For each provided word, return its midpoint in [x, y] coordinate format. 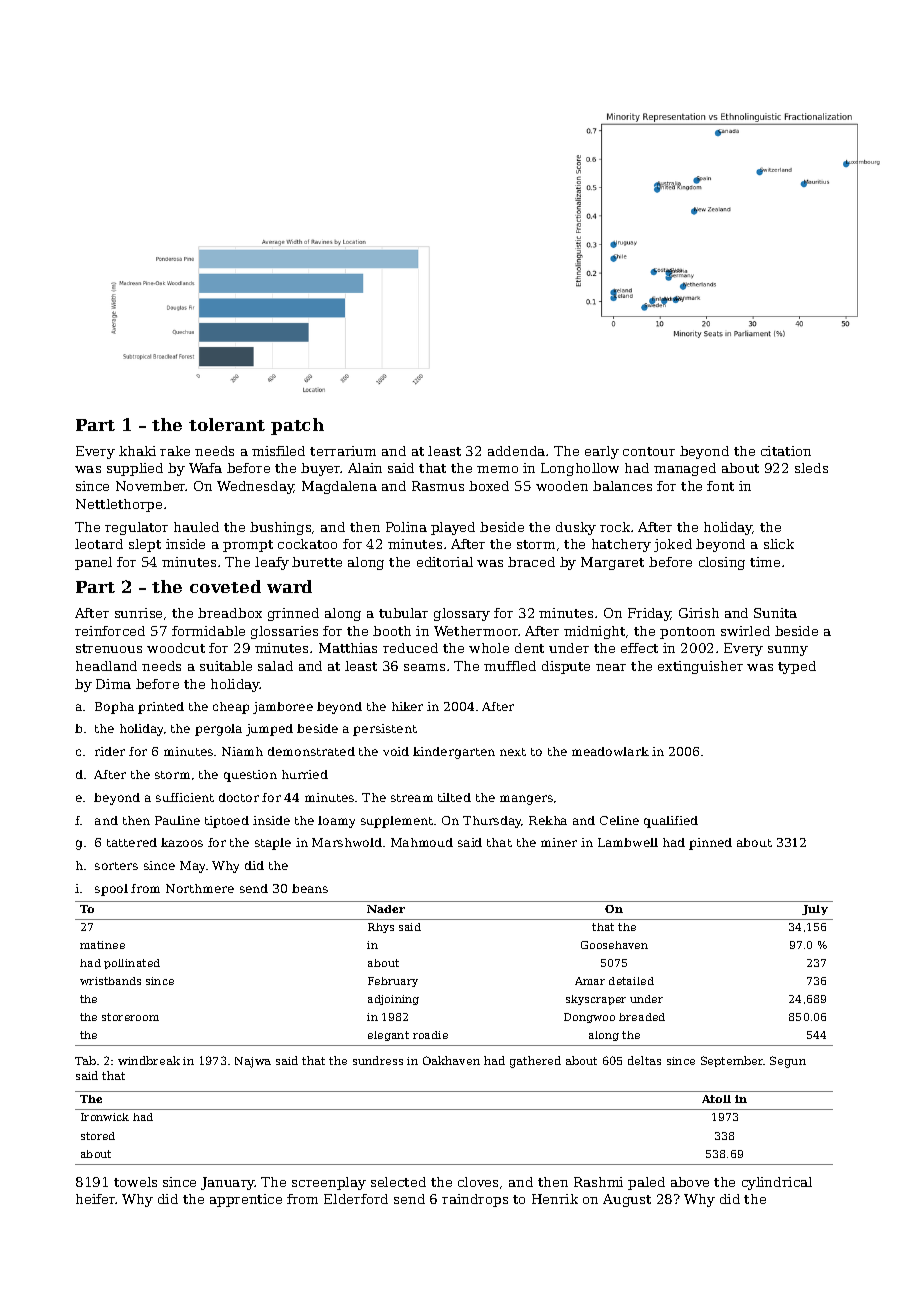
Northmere [200, 888]
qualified [671, 822]
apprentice [246, 1200]
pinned [710, 844]
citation [786, 451]
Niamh [242, 751]
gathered [535, 1062]
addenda [516, 451]
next [513, 752]
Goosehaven [614, 945]
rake [175, 451]
